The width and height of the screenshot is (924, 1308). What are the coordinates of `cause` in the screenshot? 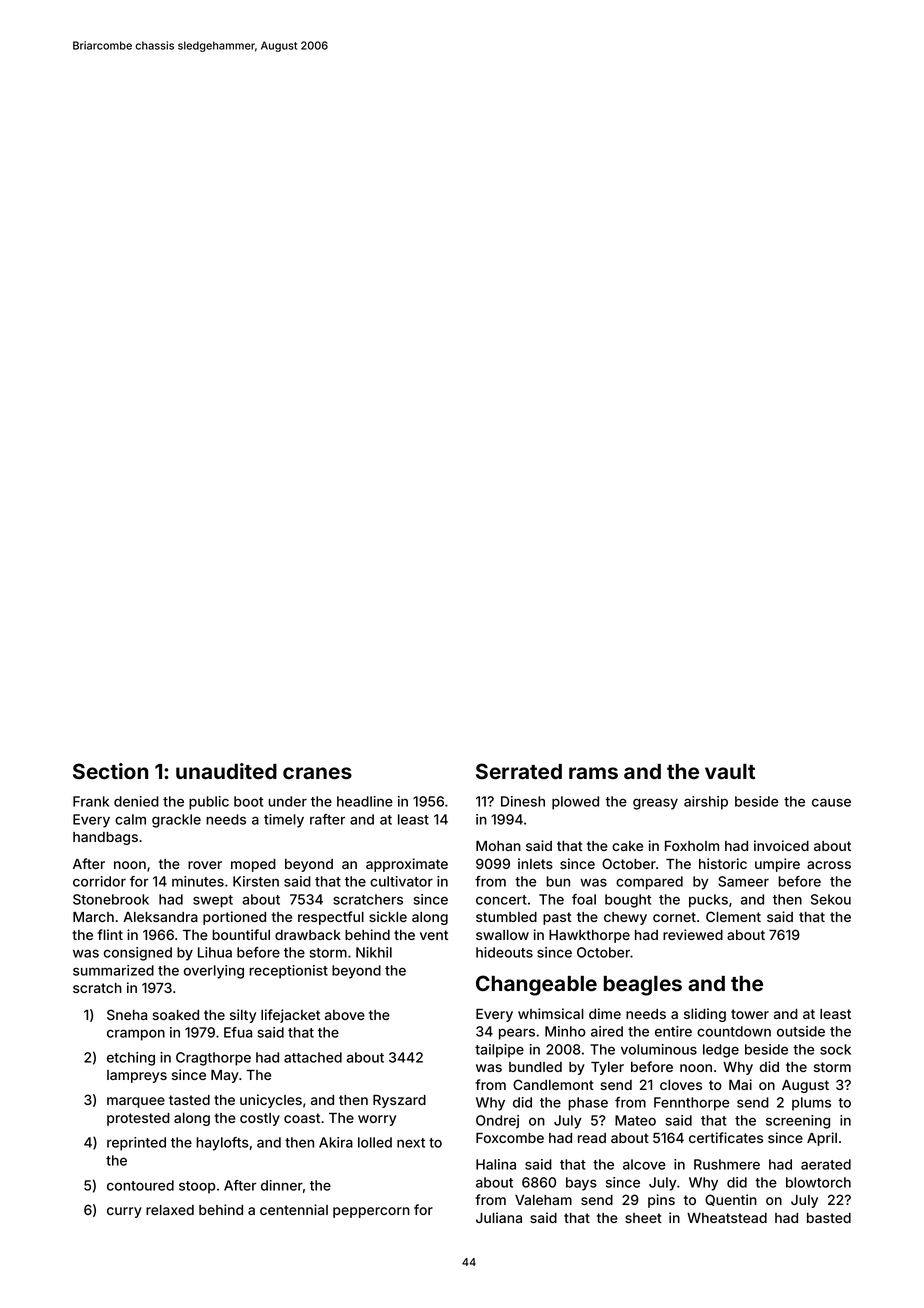 It's located at (831, 802).
